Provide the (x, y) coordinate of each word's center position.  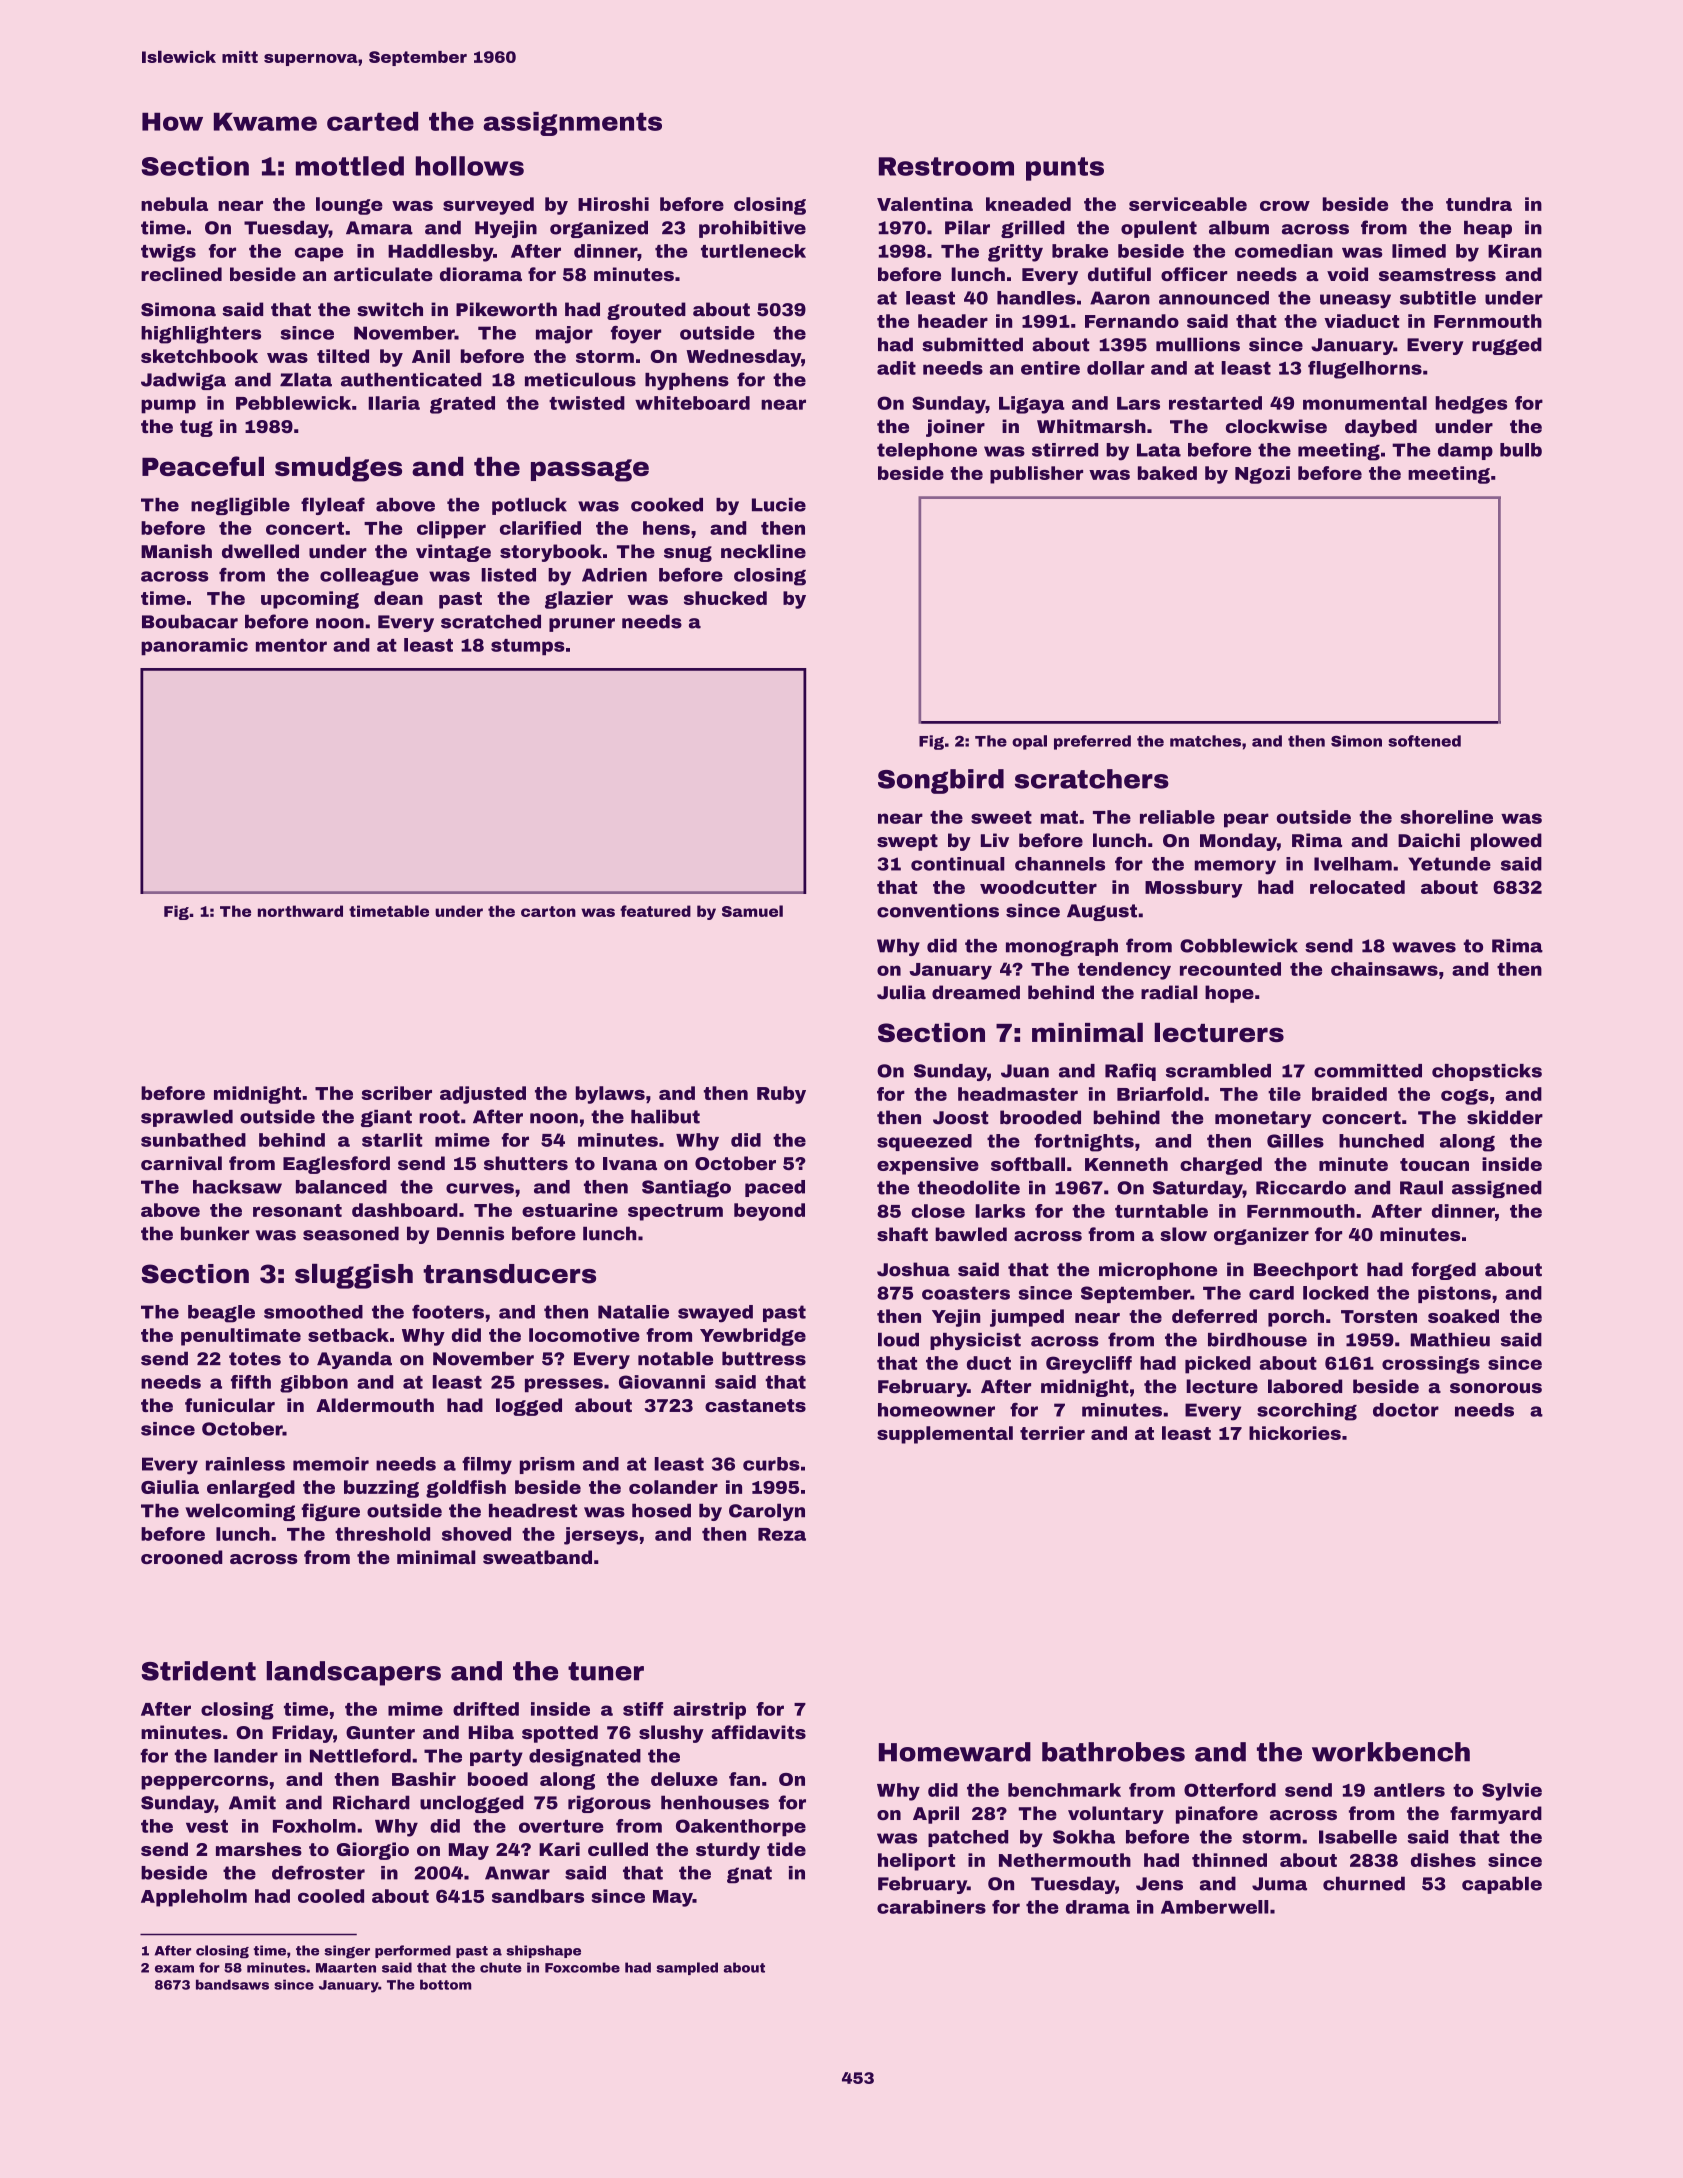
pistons (1454, 1294)
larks (1000, 1211)
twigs (168, 253)
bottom (445, 1984)
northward (300, 911)
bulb (1521, 450)
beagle (221, 1314)
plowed (1506, 842)
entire (1050, 368)
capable (1502, 1885)
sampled (687, 1968)
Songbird (941, 781)
